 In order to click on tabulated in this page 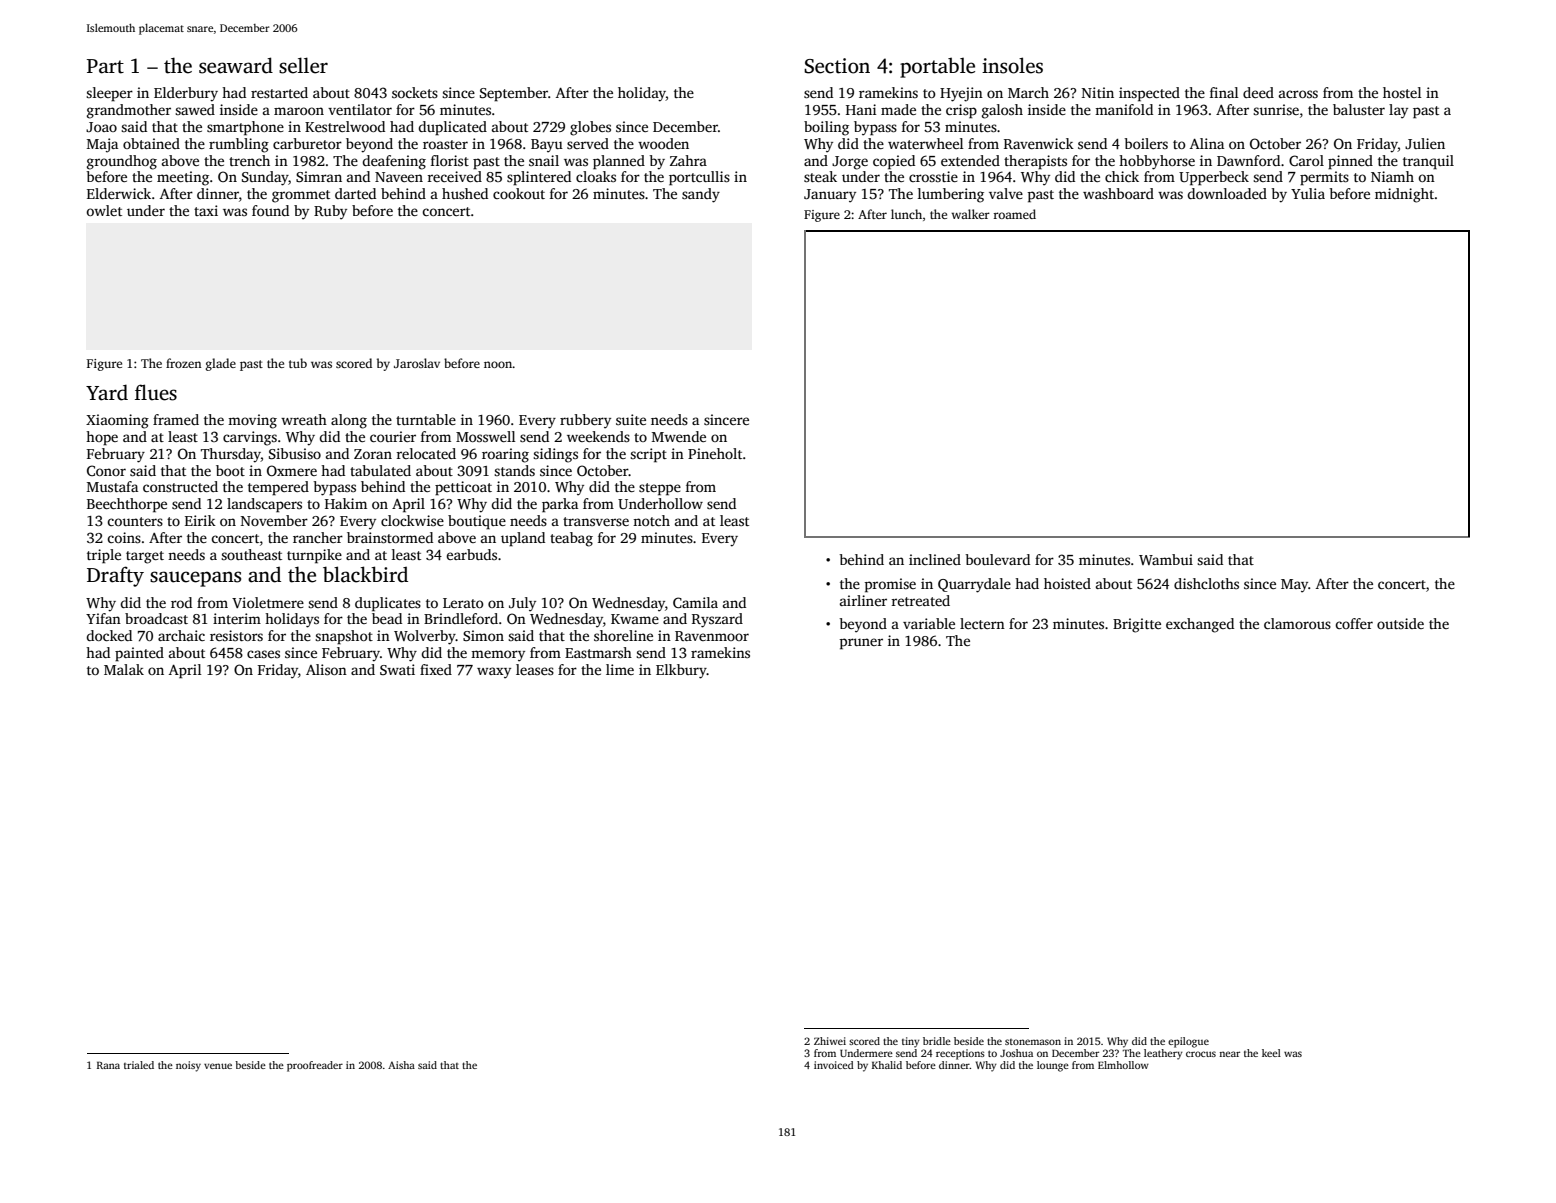, I will do `click(380, 470)`.
